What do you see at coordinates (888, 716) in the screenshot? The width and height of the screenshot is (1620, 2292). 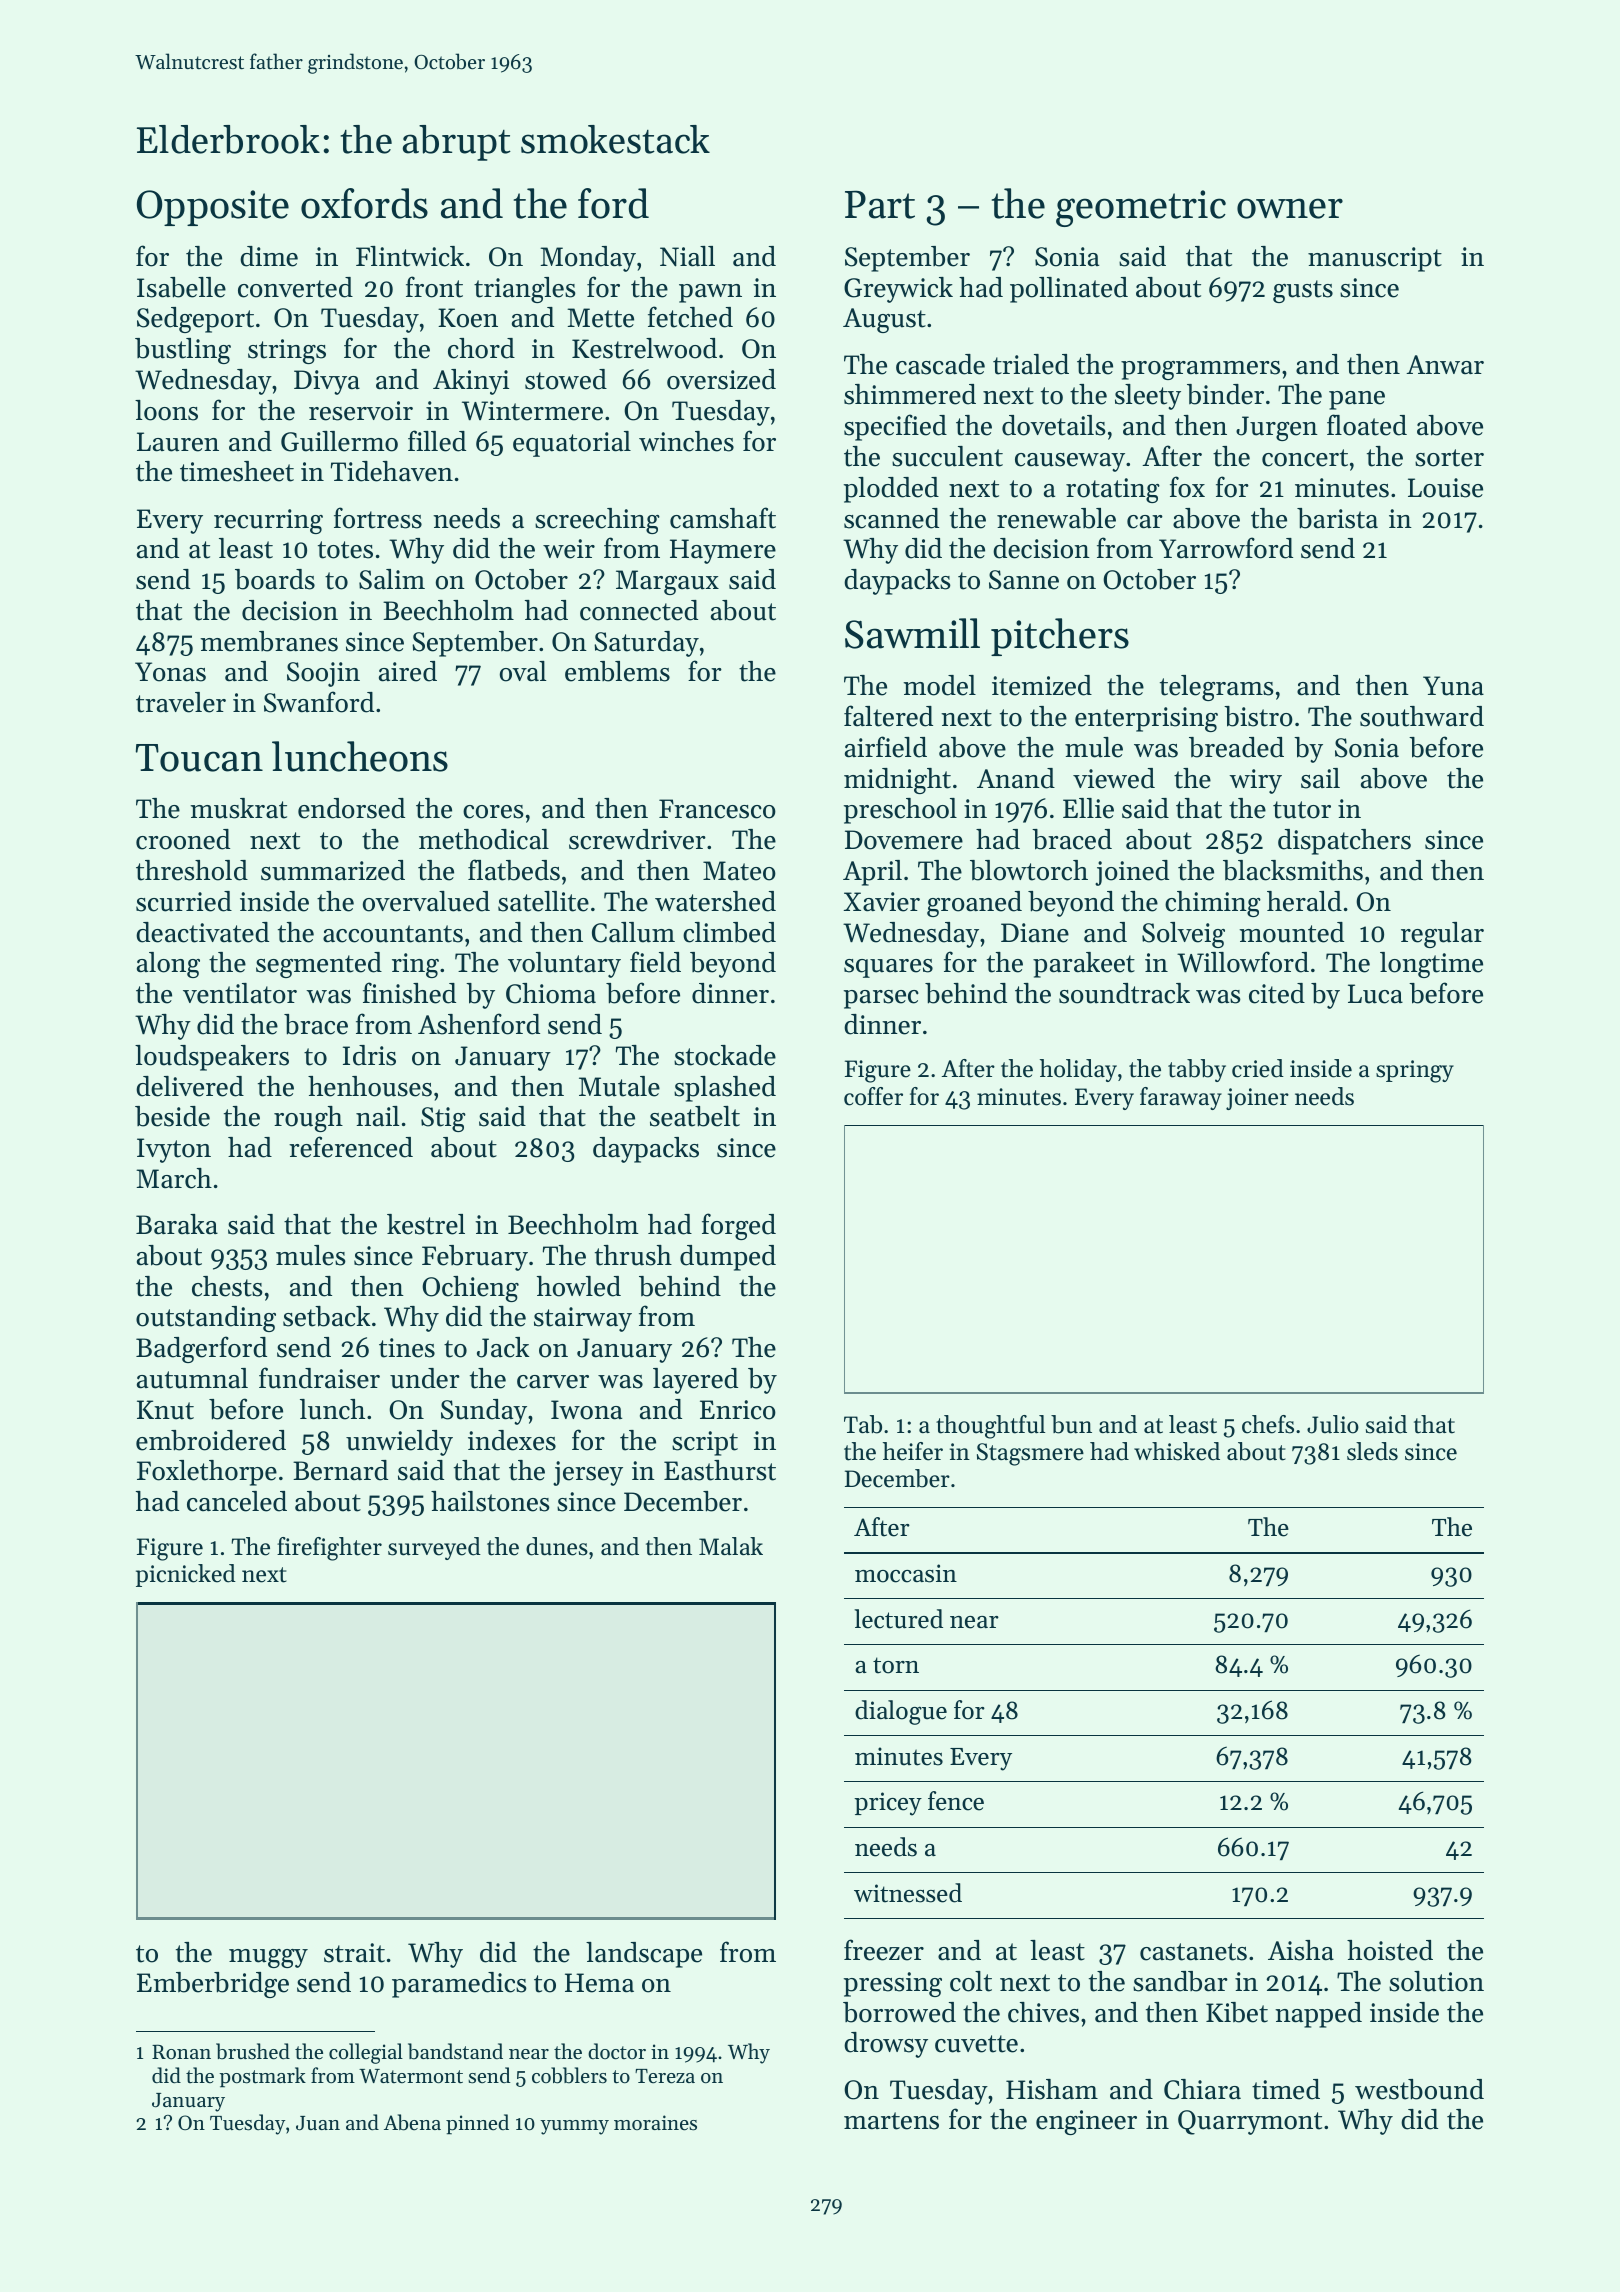 I see `faltered` at bounding box center [888, 716].
